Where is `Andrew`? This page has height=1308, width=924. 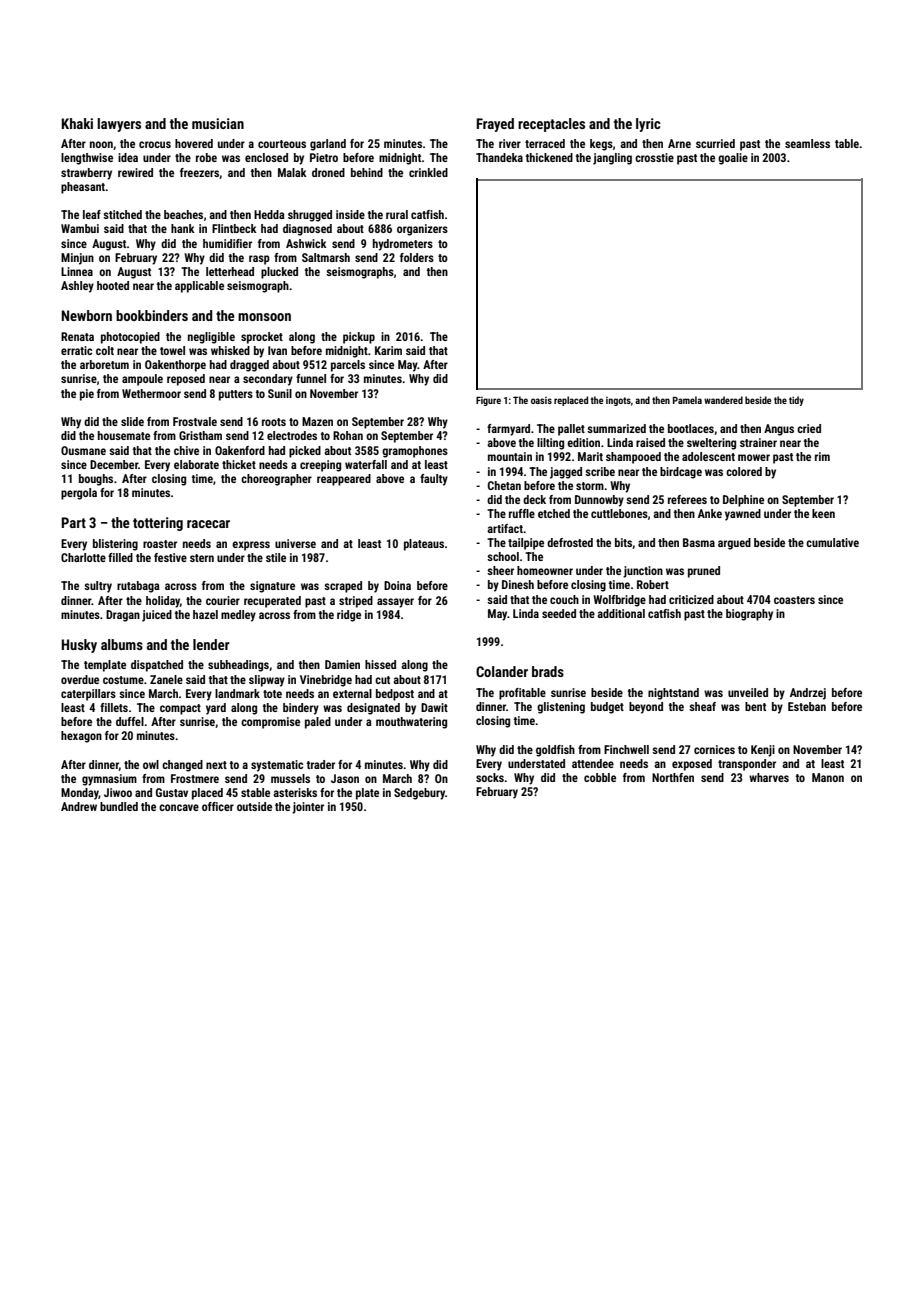
Andrew is located at coordinates (79, 806).
